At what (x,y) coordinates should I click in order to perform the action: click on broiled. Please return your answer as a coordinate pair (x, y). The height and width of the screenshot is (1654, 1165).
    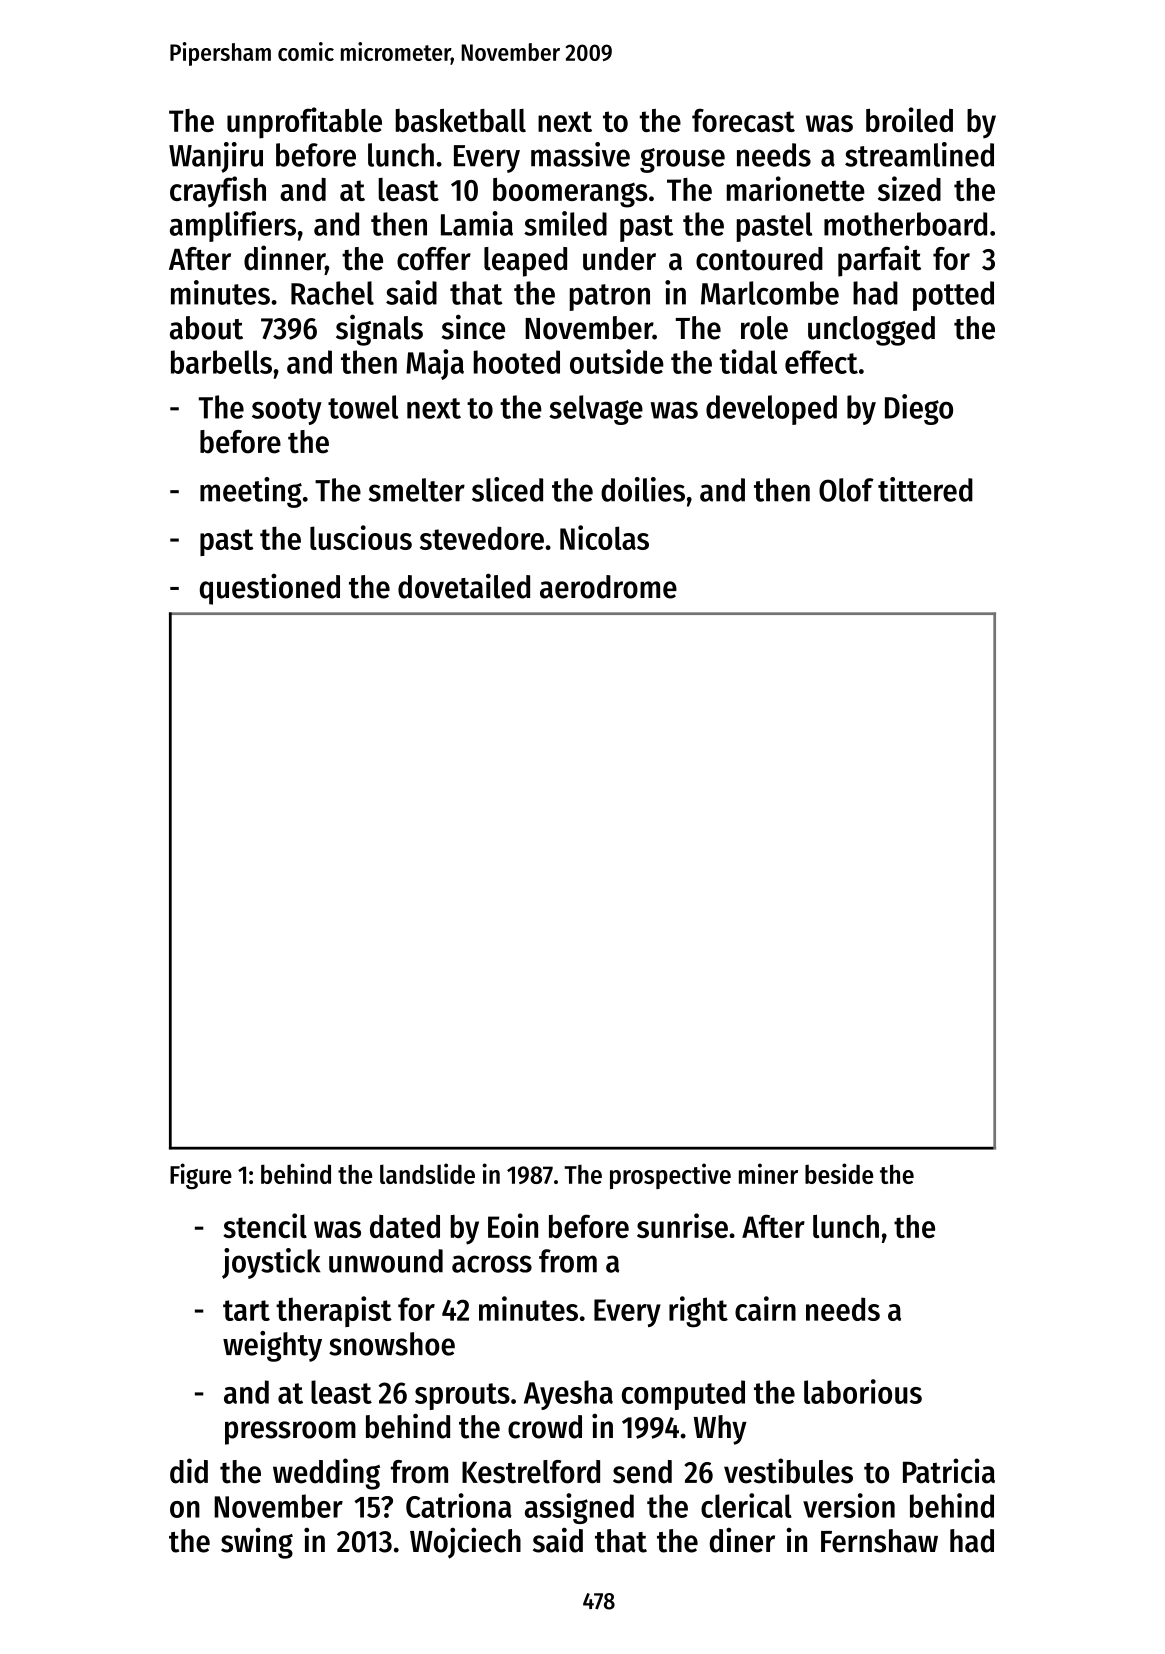
    Looking at the image, I should click on (909, 119).
